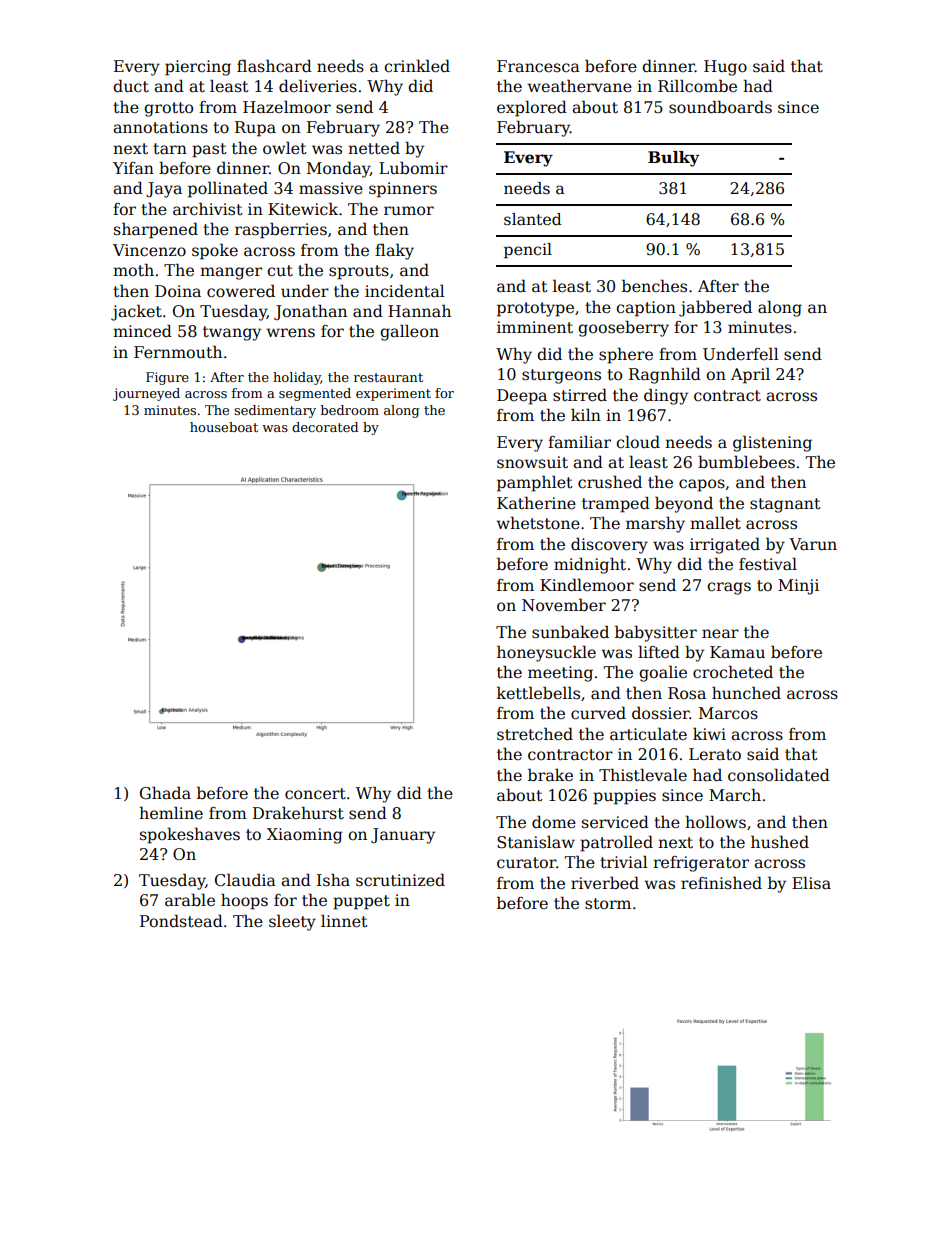 This page has width=952, height=1233. What do you see at coordinates (413, 167) in the page?
I see `Lubomir` at bounding box center [413, 167].
